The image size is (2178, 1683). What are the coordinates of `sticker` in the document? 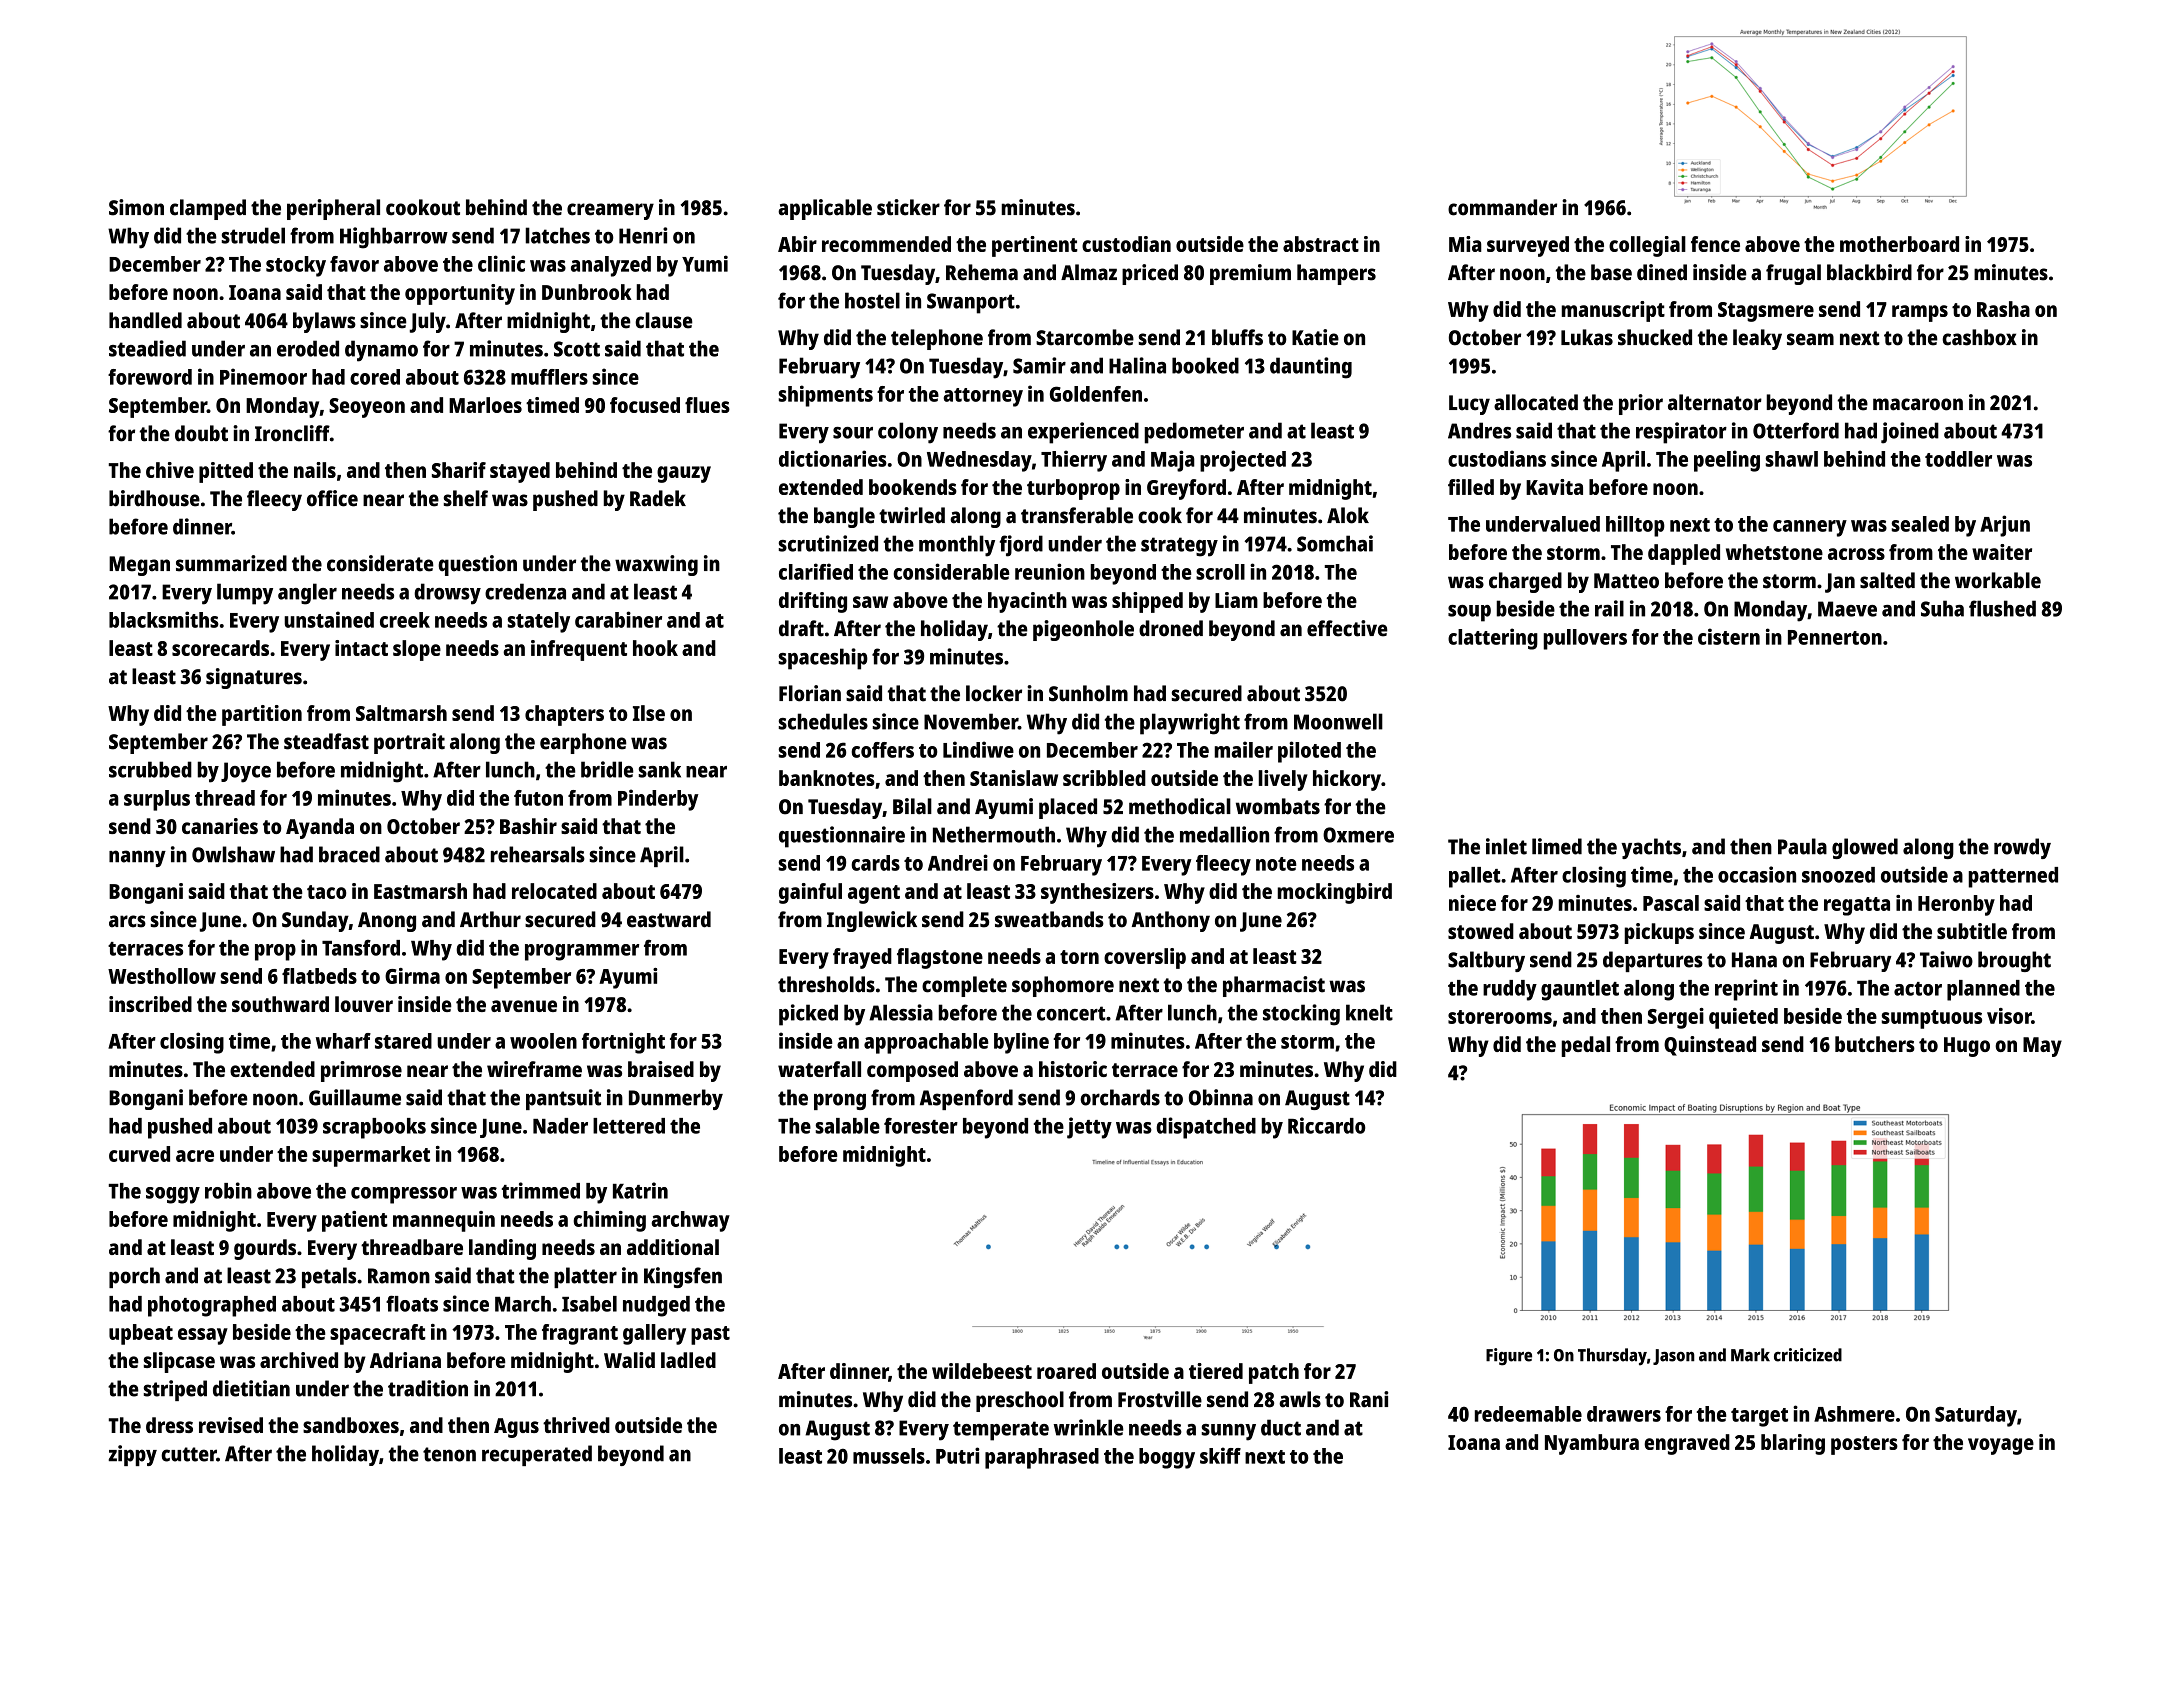 It's located at (908, 207).
